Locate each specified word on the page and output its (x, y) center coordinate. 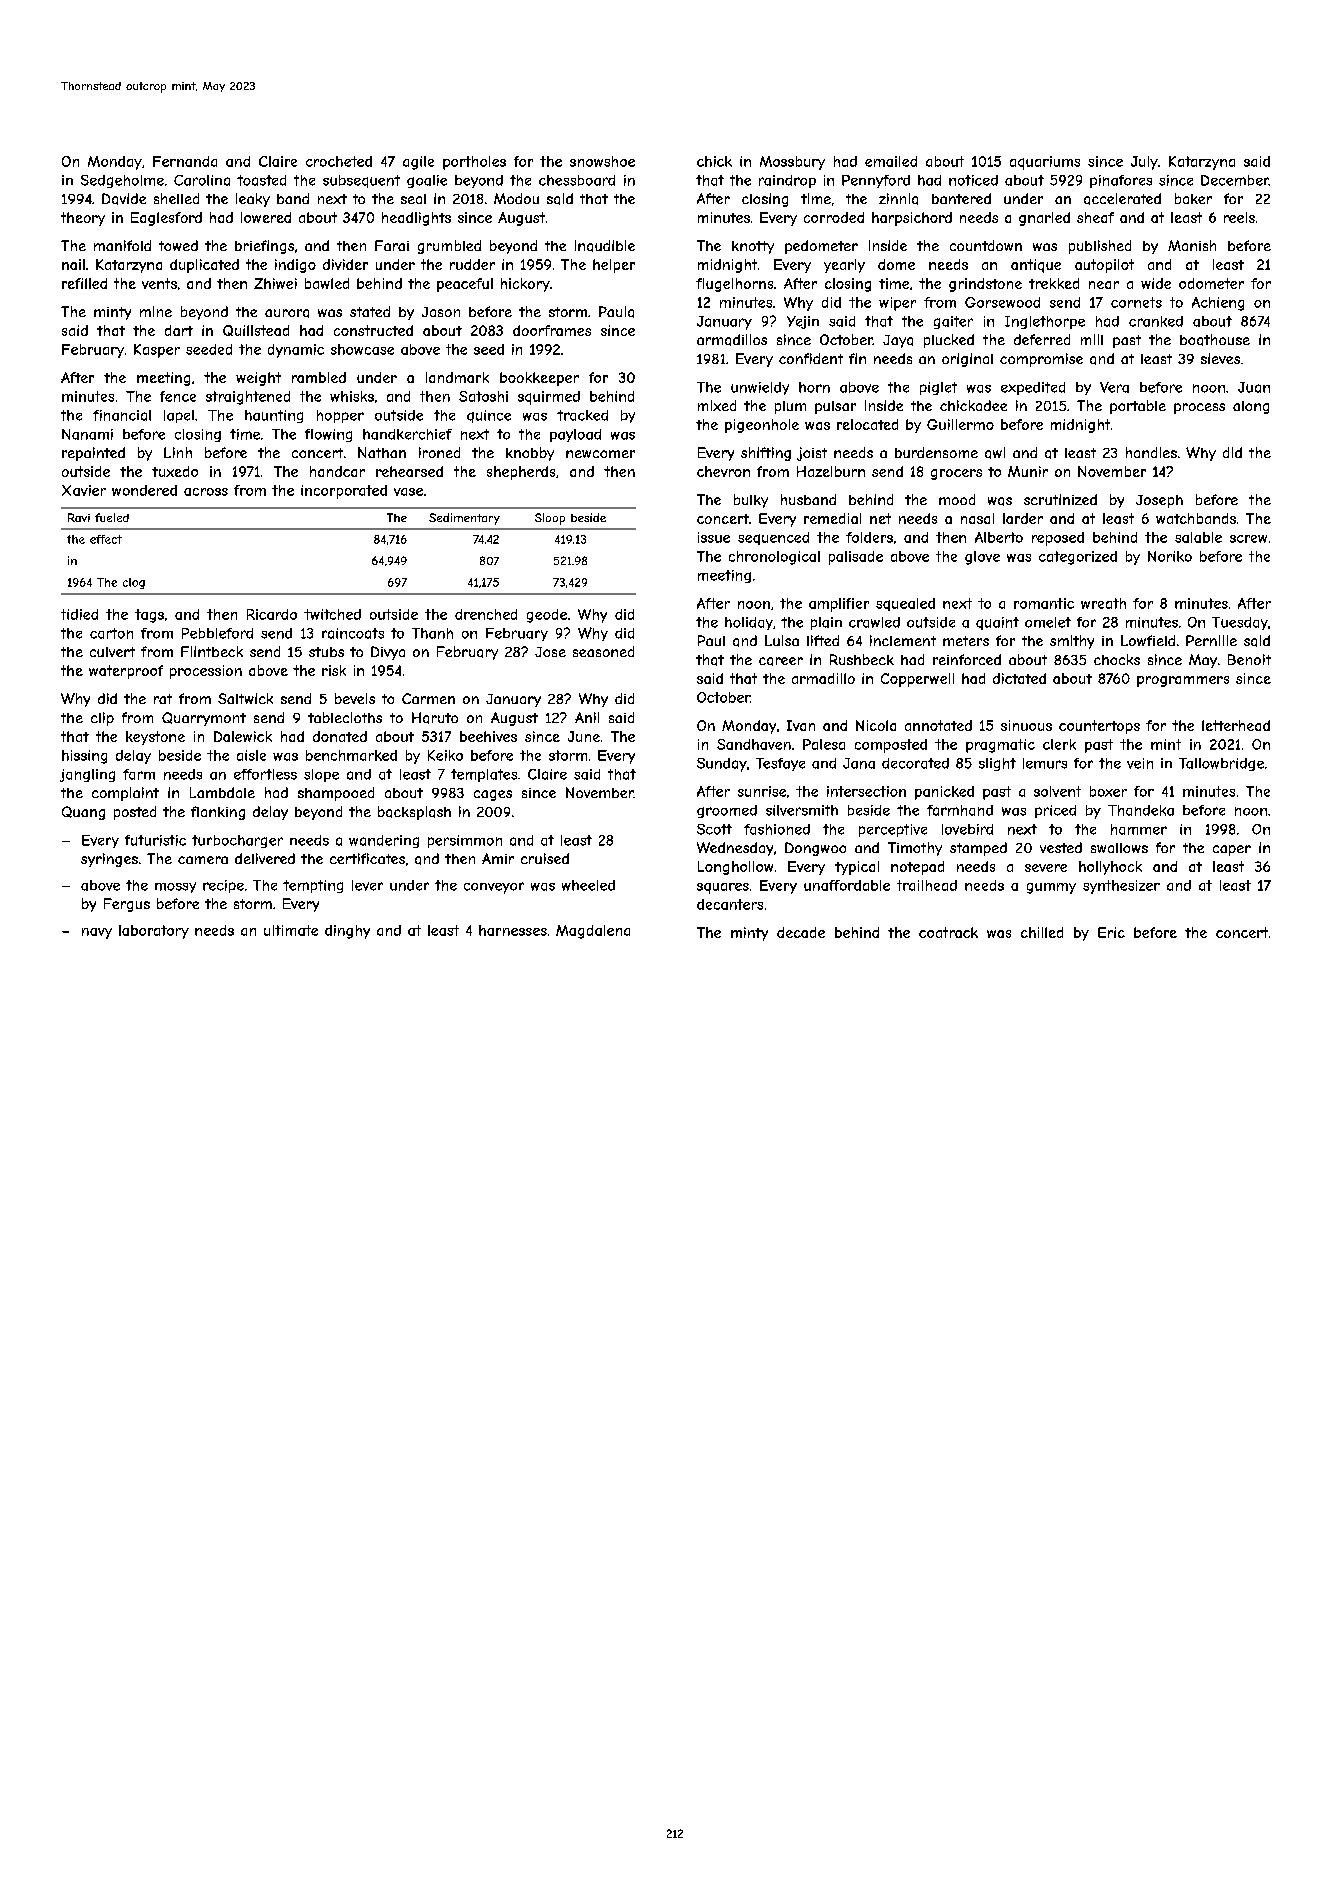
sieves (1220, 358)
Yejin (803, 322)
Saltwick (245, 698)
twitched (332, 614)
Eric (1111, 932)
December (1235, 180)
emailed (891, 161)
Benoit (1249, 659)
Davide (124, 199)
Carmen (428, 698)
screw (1248, 539)
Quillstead (256, 330)
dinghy (347, 932)
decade (801, 932)
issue (714, 537)
